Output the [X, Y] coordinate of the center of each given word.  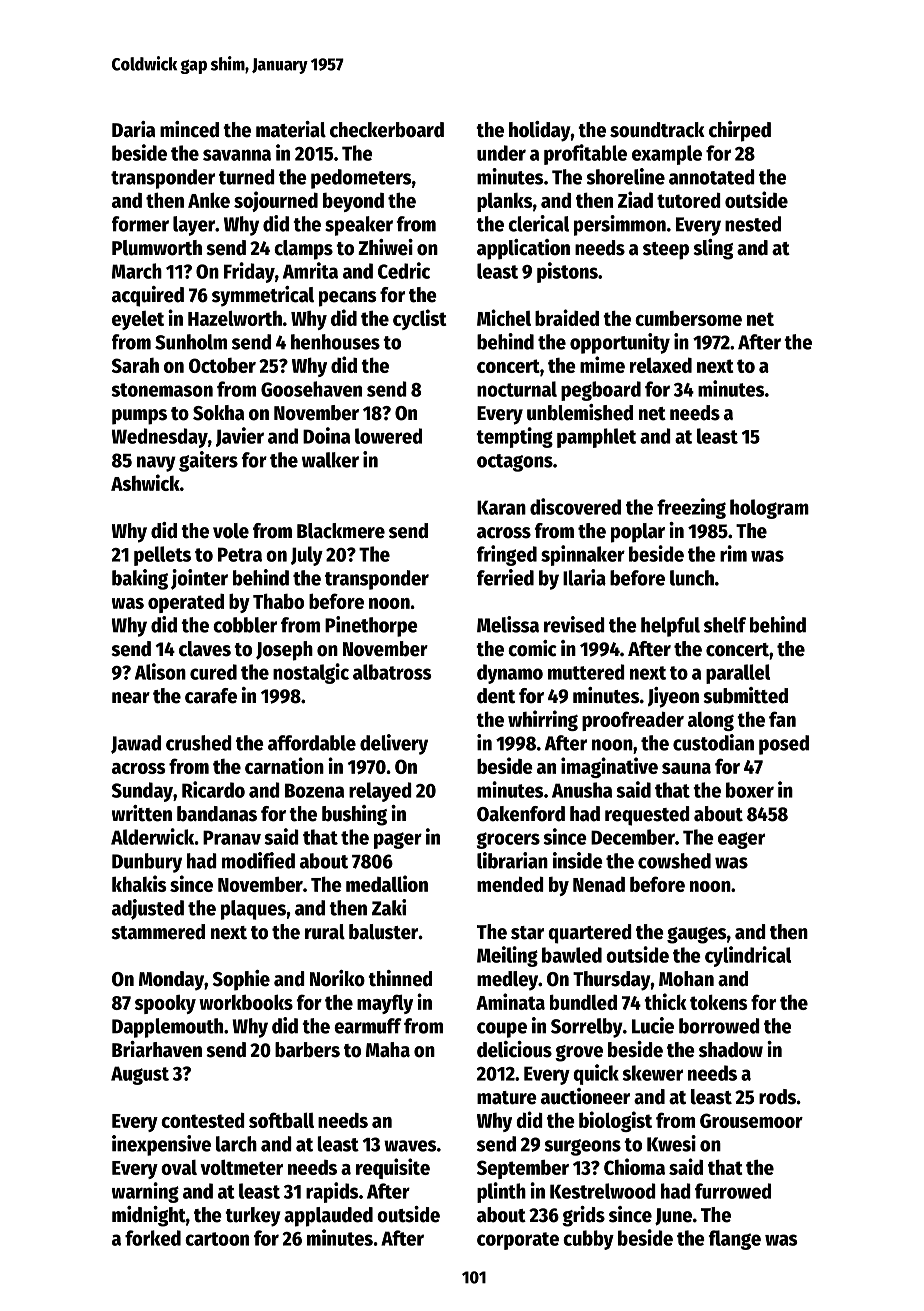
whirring [543, 720]
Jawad [136, 744]
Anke [209, 200]
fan [782, 719]
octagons [515, 463]
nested [753, 224]
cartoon [217, 1239]
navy [156, 464]
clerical [538, 223]
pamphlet [596, 438]
